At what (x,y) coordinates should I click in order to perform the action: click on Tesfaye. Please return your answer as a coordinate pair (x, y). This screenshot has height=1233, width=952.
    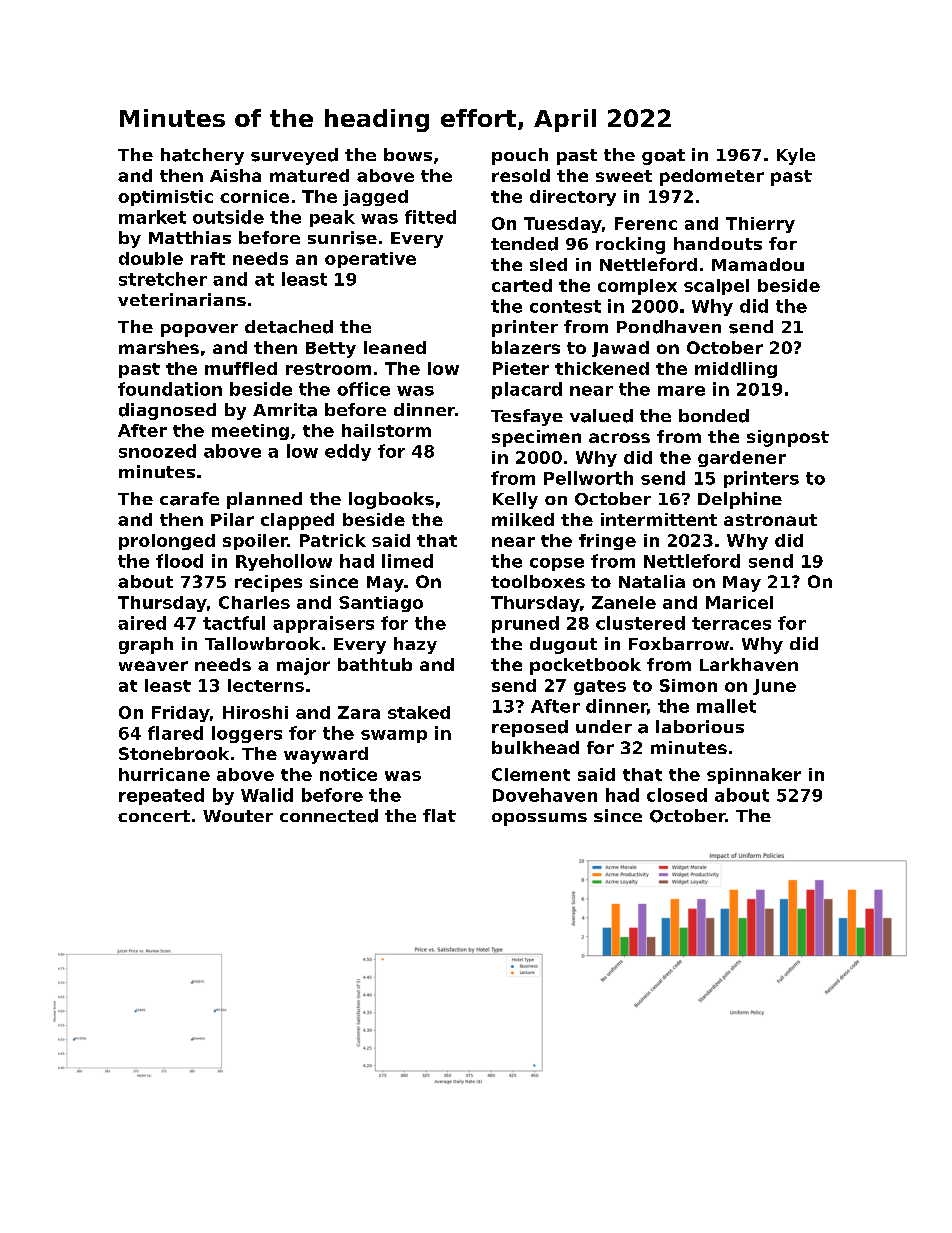
    Looking at the image, I should click on (527, 417).
